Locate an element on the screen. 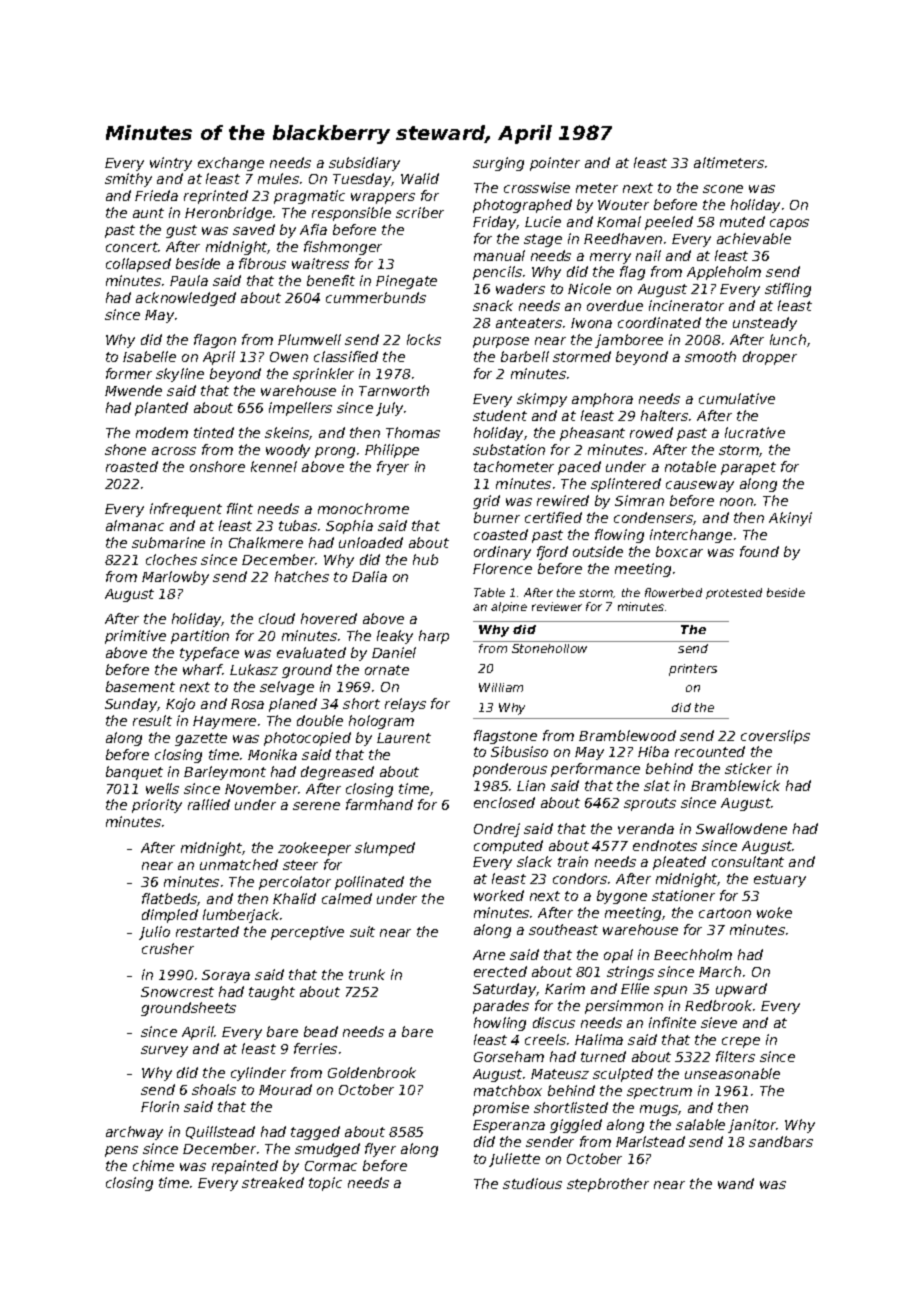  Owen is located at coordinates (289, 357).
